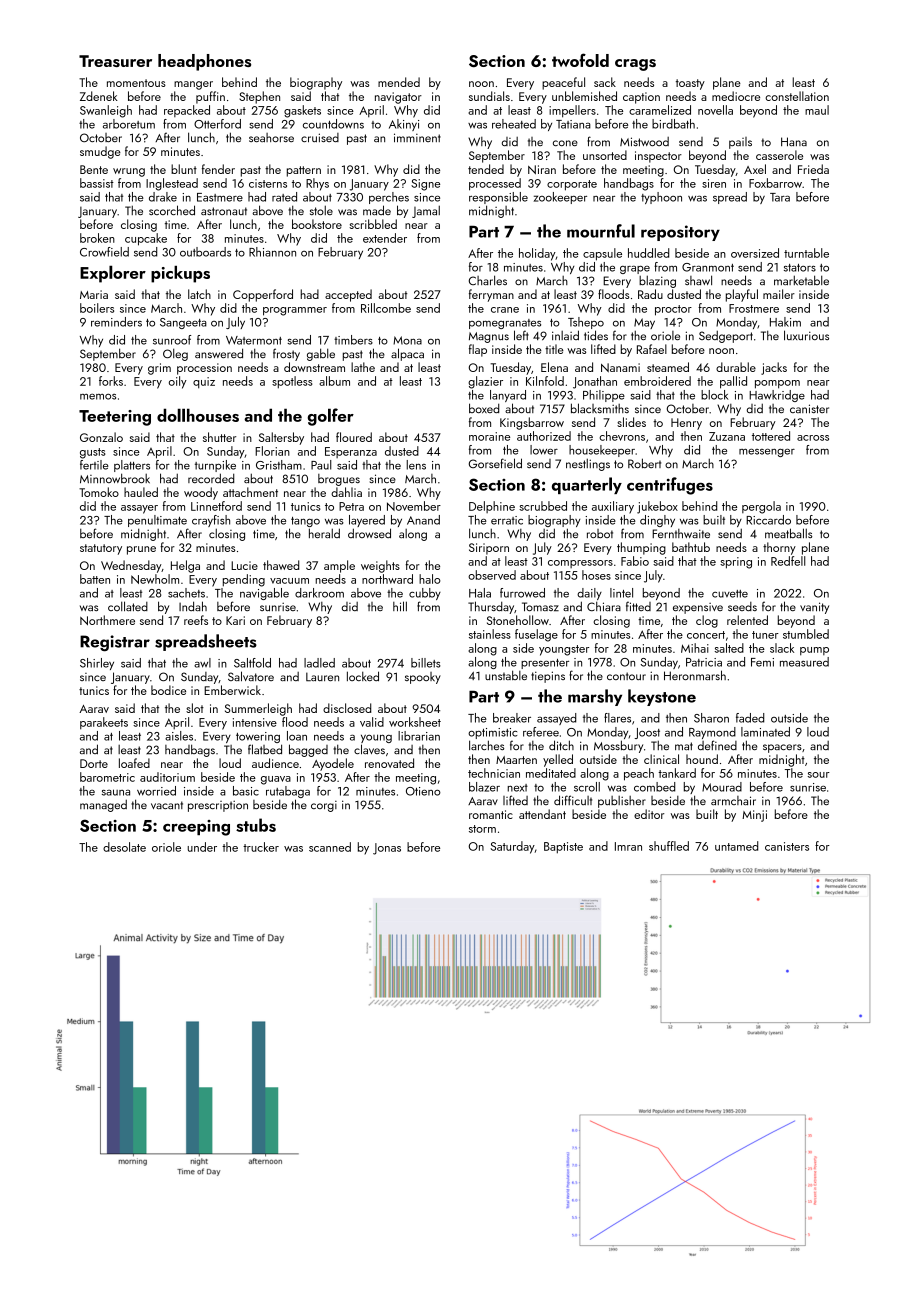 The height and width of the screenshot is (1291, 909). I want to click on crags, so click(635, 65).
